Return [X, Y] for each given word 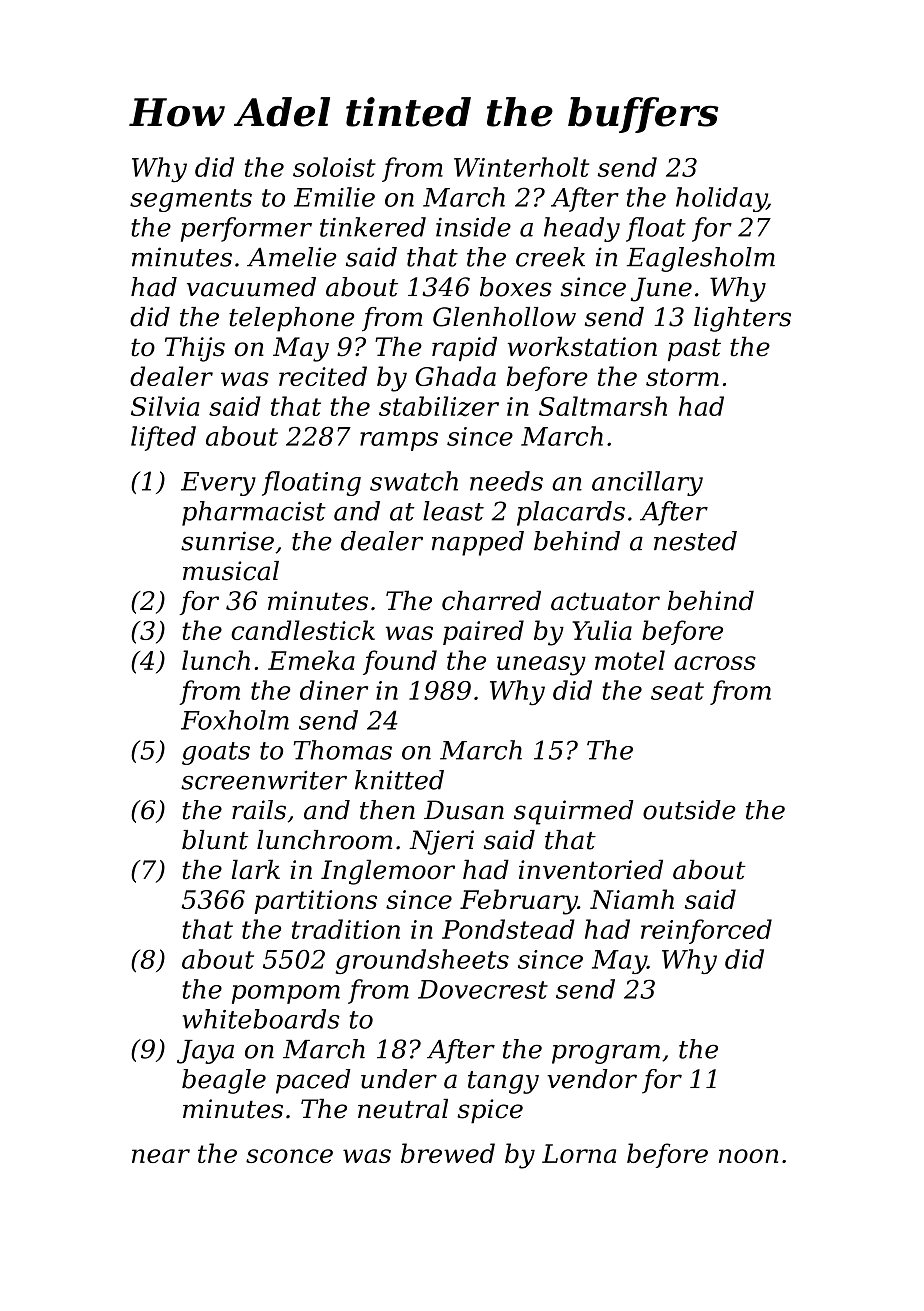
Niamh [632, 899]
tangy [503, 1082]
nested [695, 541]
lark [256, 869]
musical [231, 571]
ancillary [647, 483]
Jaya [205, 1052]
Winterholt [521, 167]
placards [571, 513]
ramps [399, 441]
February [519, 902]
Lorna [579, 1153]
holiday [721, 199]
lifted [163, 438]
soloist [334, 167]
